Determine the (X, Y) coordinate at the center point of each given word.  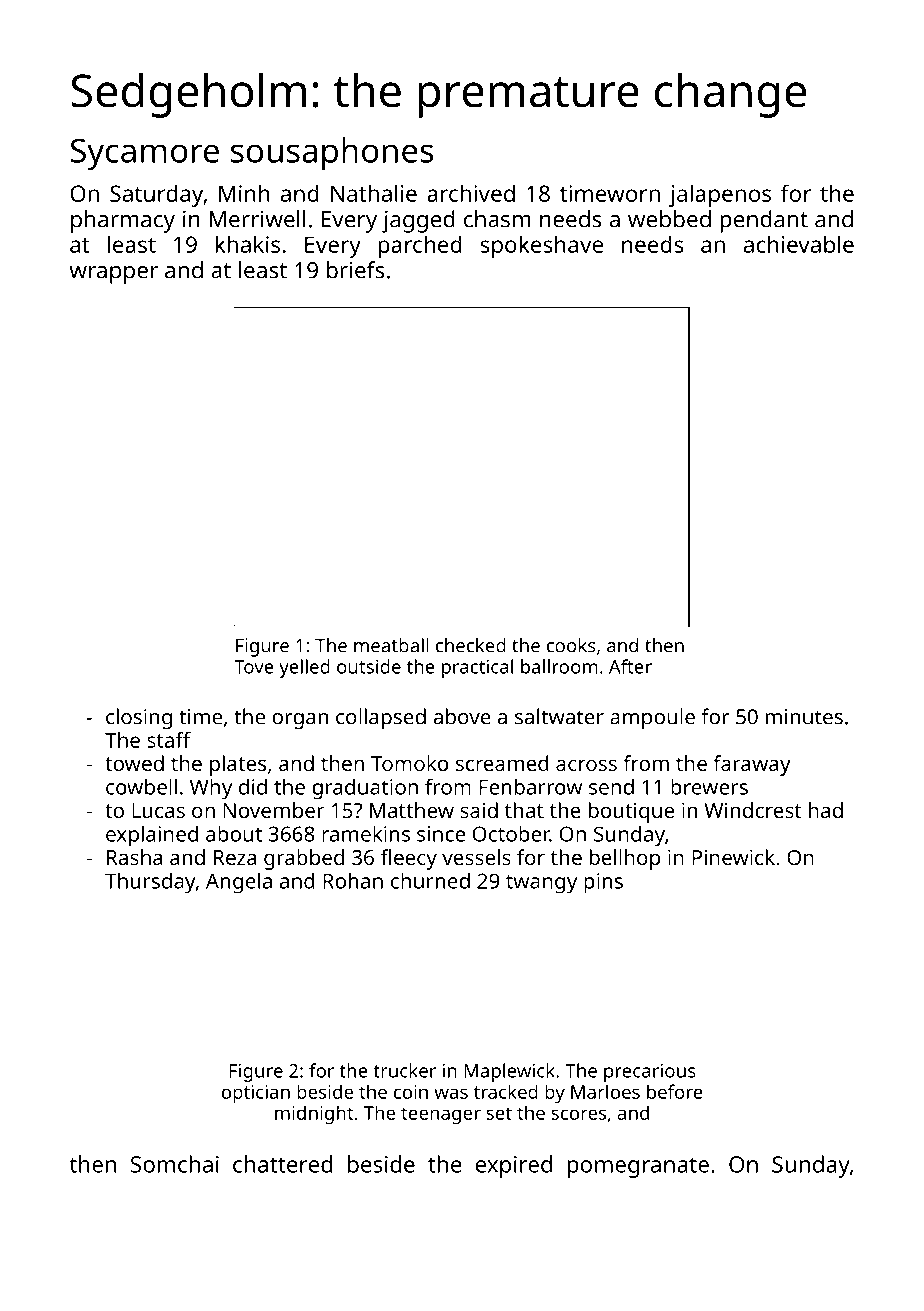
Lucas (158, 810)
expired (514, 1166)
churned (430, 880)
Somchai (175, 1164)
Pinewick (733, 857)
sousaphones (332, 154)
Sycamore (145, 154)
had (826, 810)
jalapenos (720, 195)
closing (139, 718)
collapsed (381, 718)
